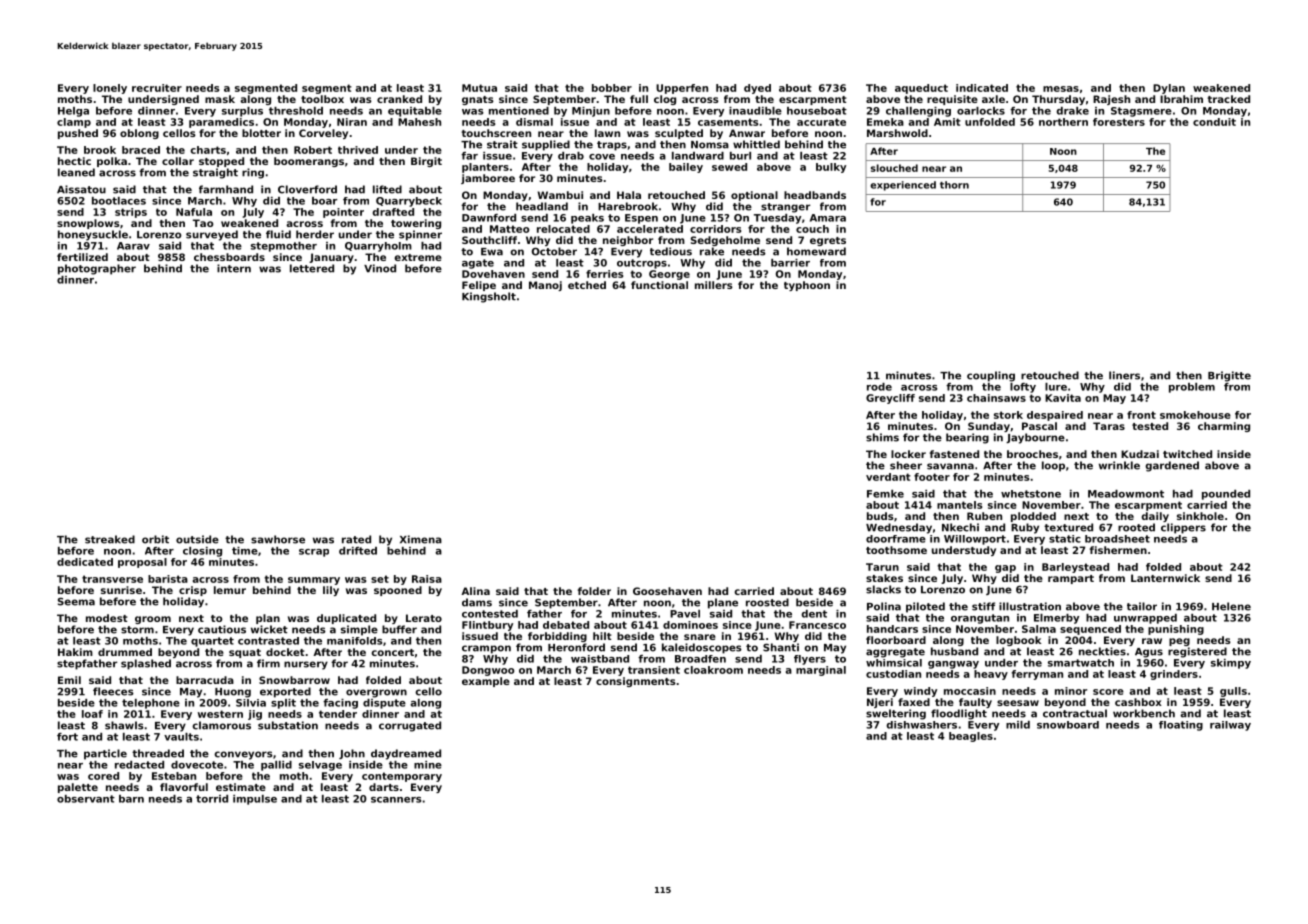 Image resolution: width=1308 pixels, height=924 pixels. What do you see at coordinates (971, 737) in the page?
I see `beagles` at bounding box center [971, 737].
